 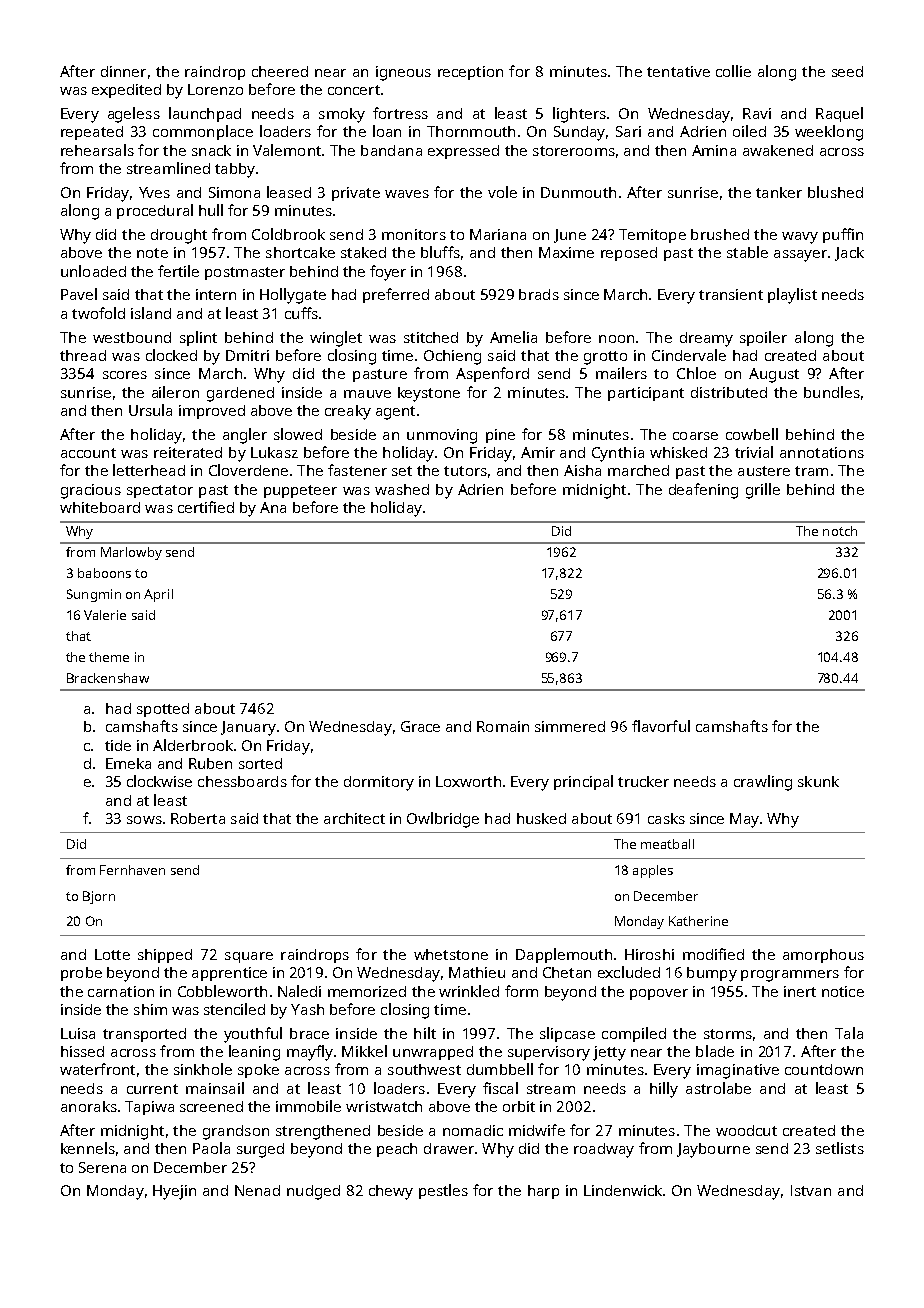 What do you see at coordinates (664, 1090) in the document?
I see `hilly` at bounding box center [664, 1090].
